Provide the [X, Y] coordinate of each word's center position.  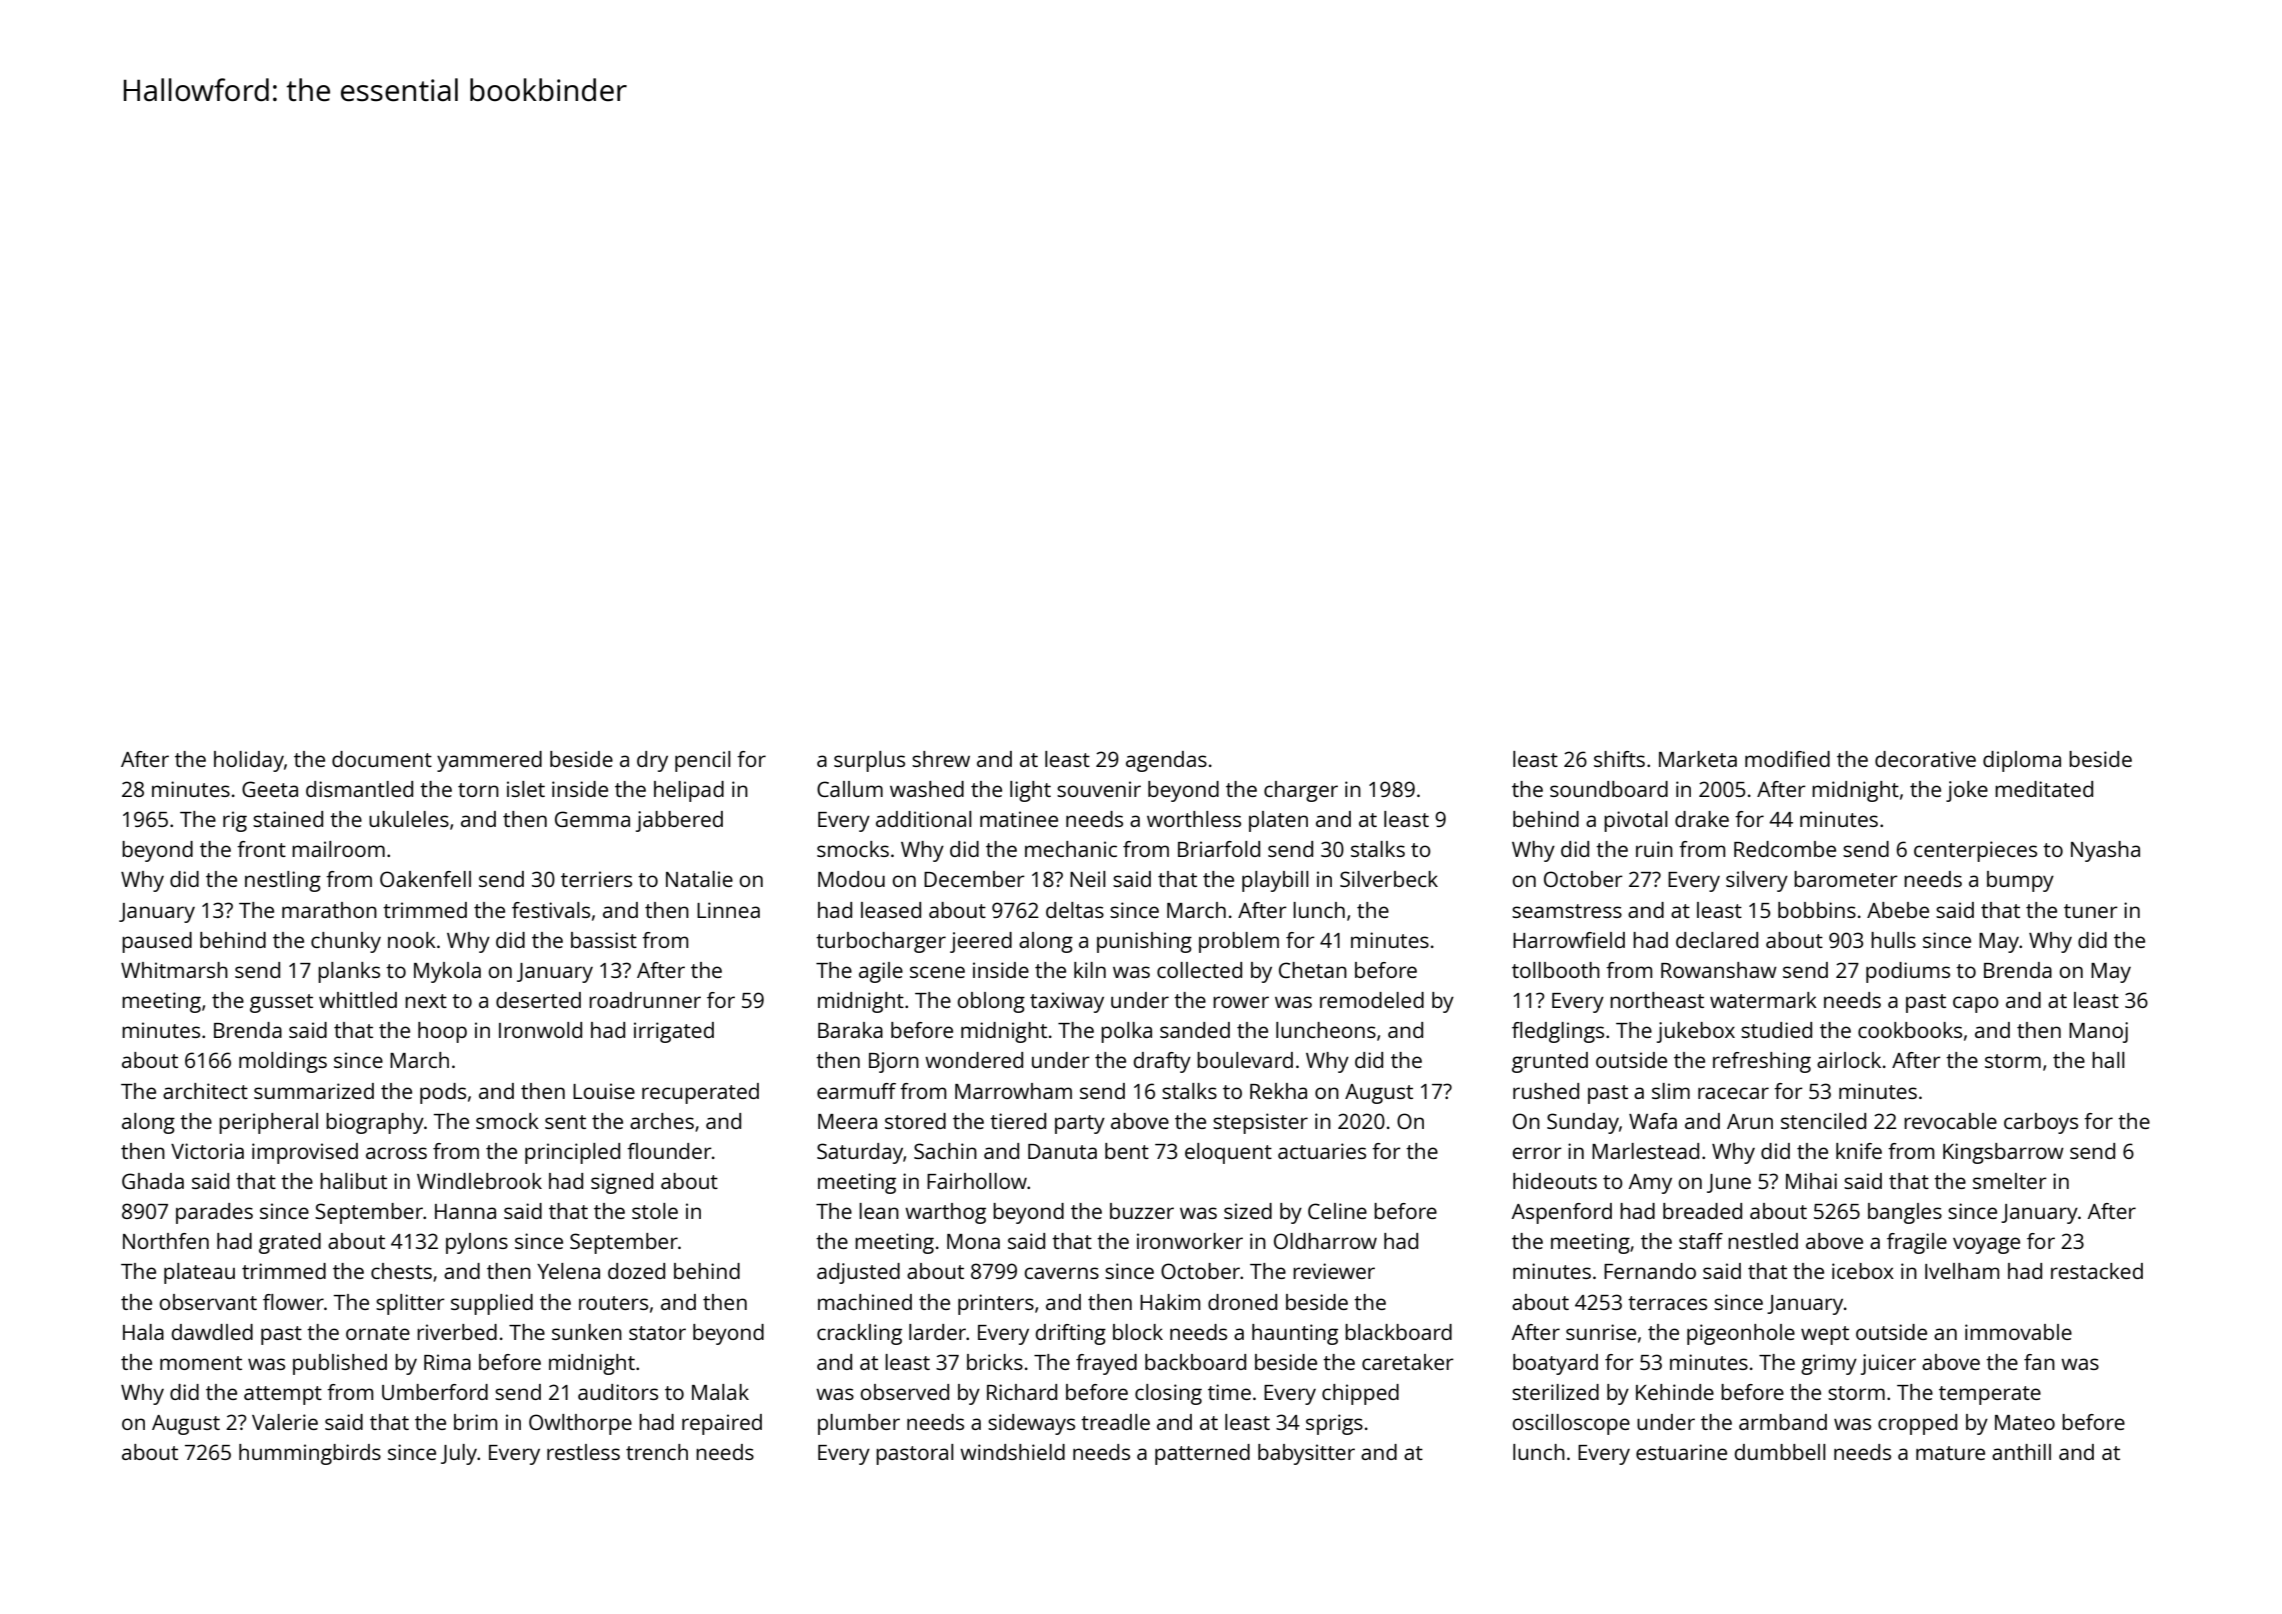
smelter [2010, 1181]
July [459, 1454]
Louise [604, 1091]
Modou [851, 879]
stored [915, 1121]
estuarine [1681, 1452]
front [261, 849]
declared [1717, 940]
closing [1168, 1394]
